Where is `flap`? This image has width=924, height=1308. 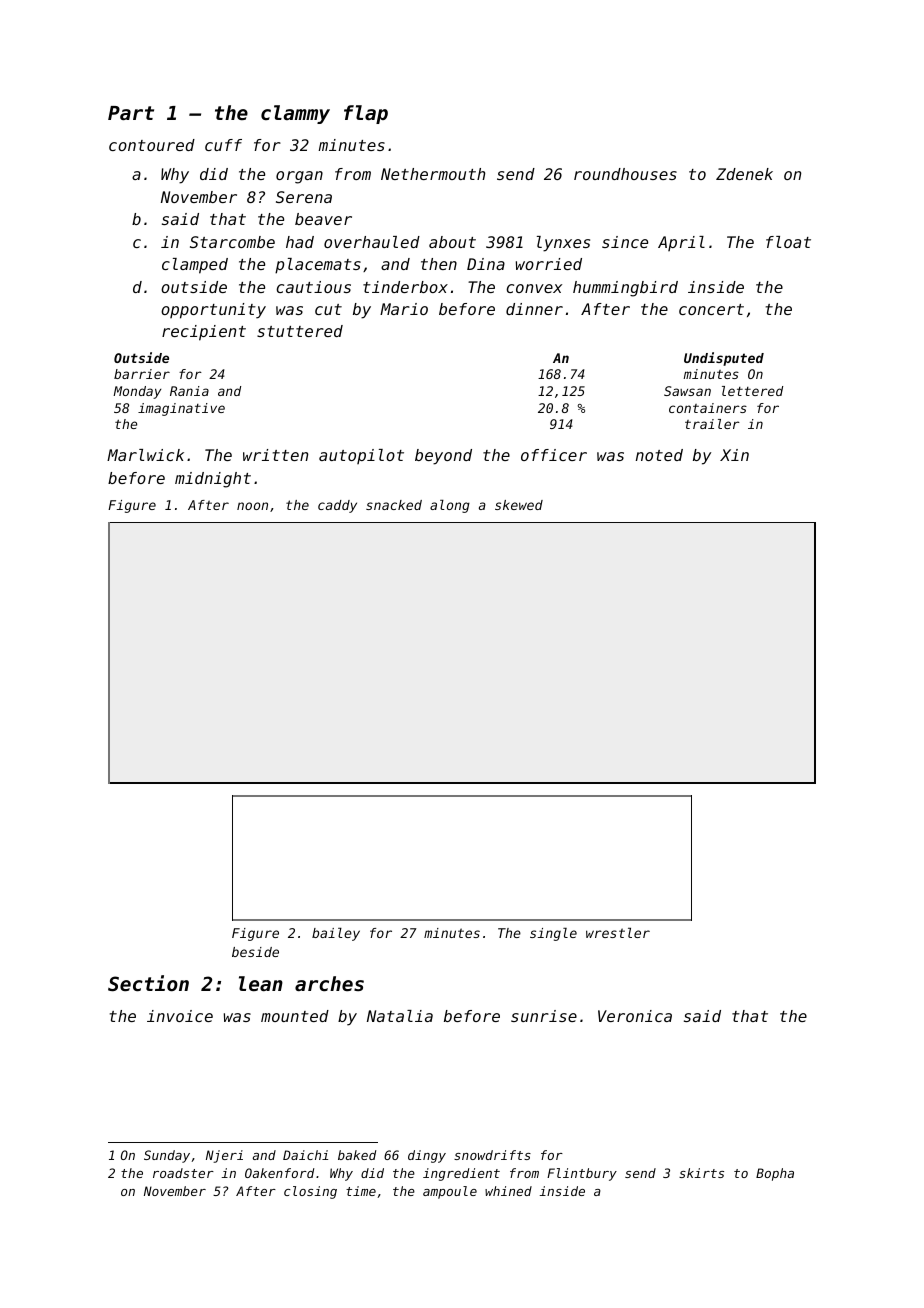 flap is located at coordinates (366, 114).
